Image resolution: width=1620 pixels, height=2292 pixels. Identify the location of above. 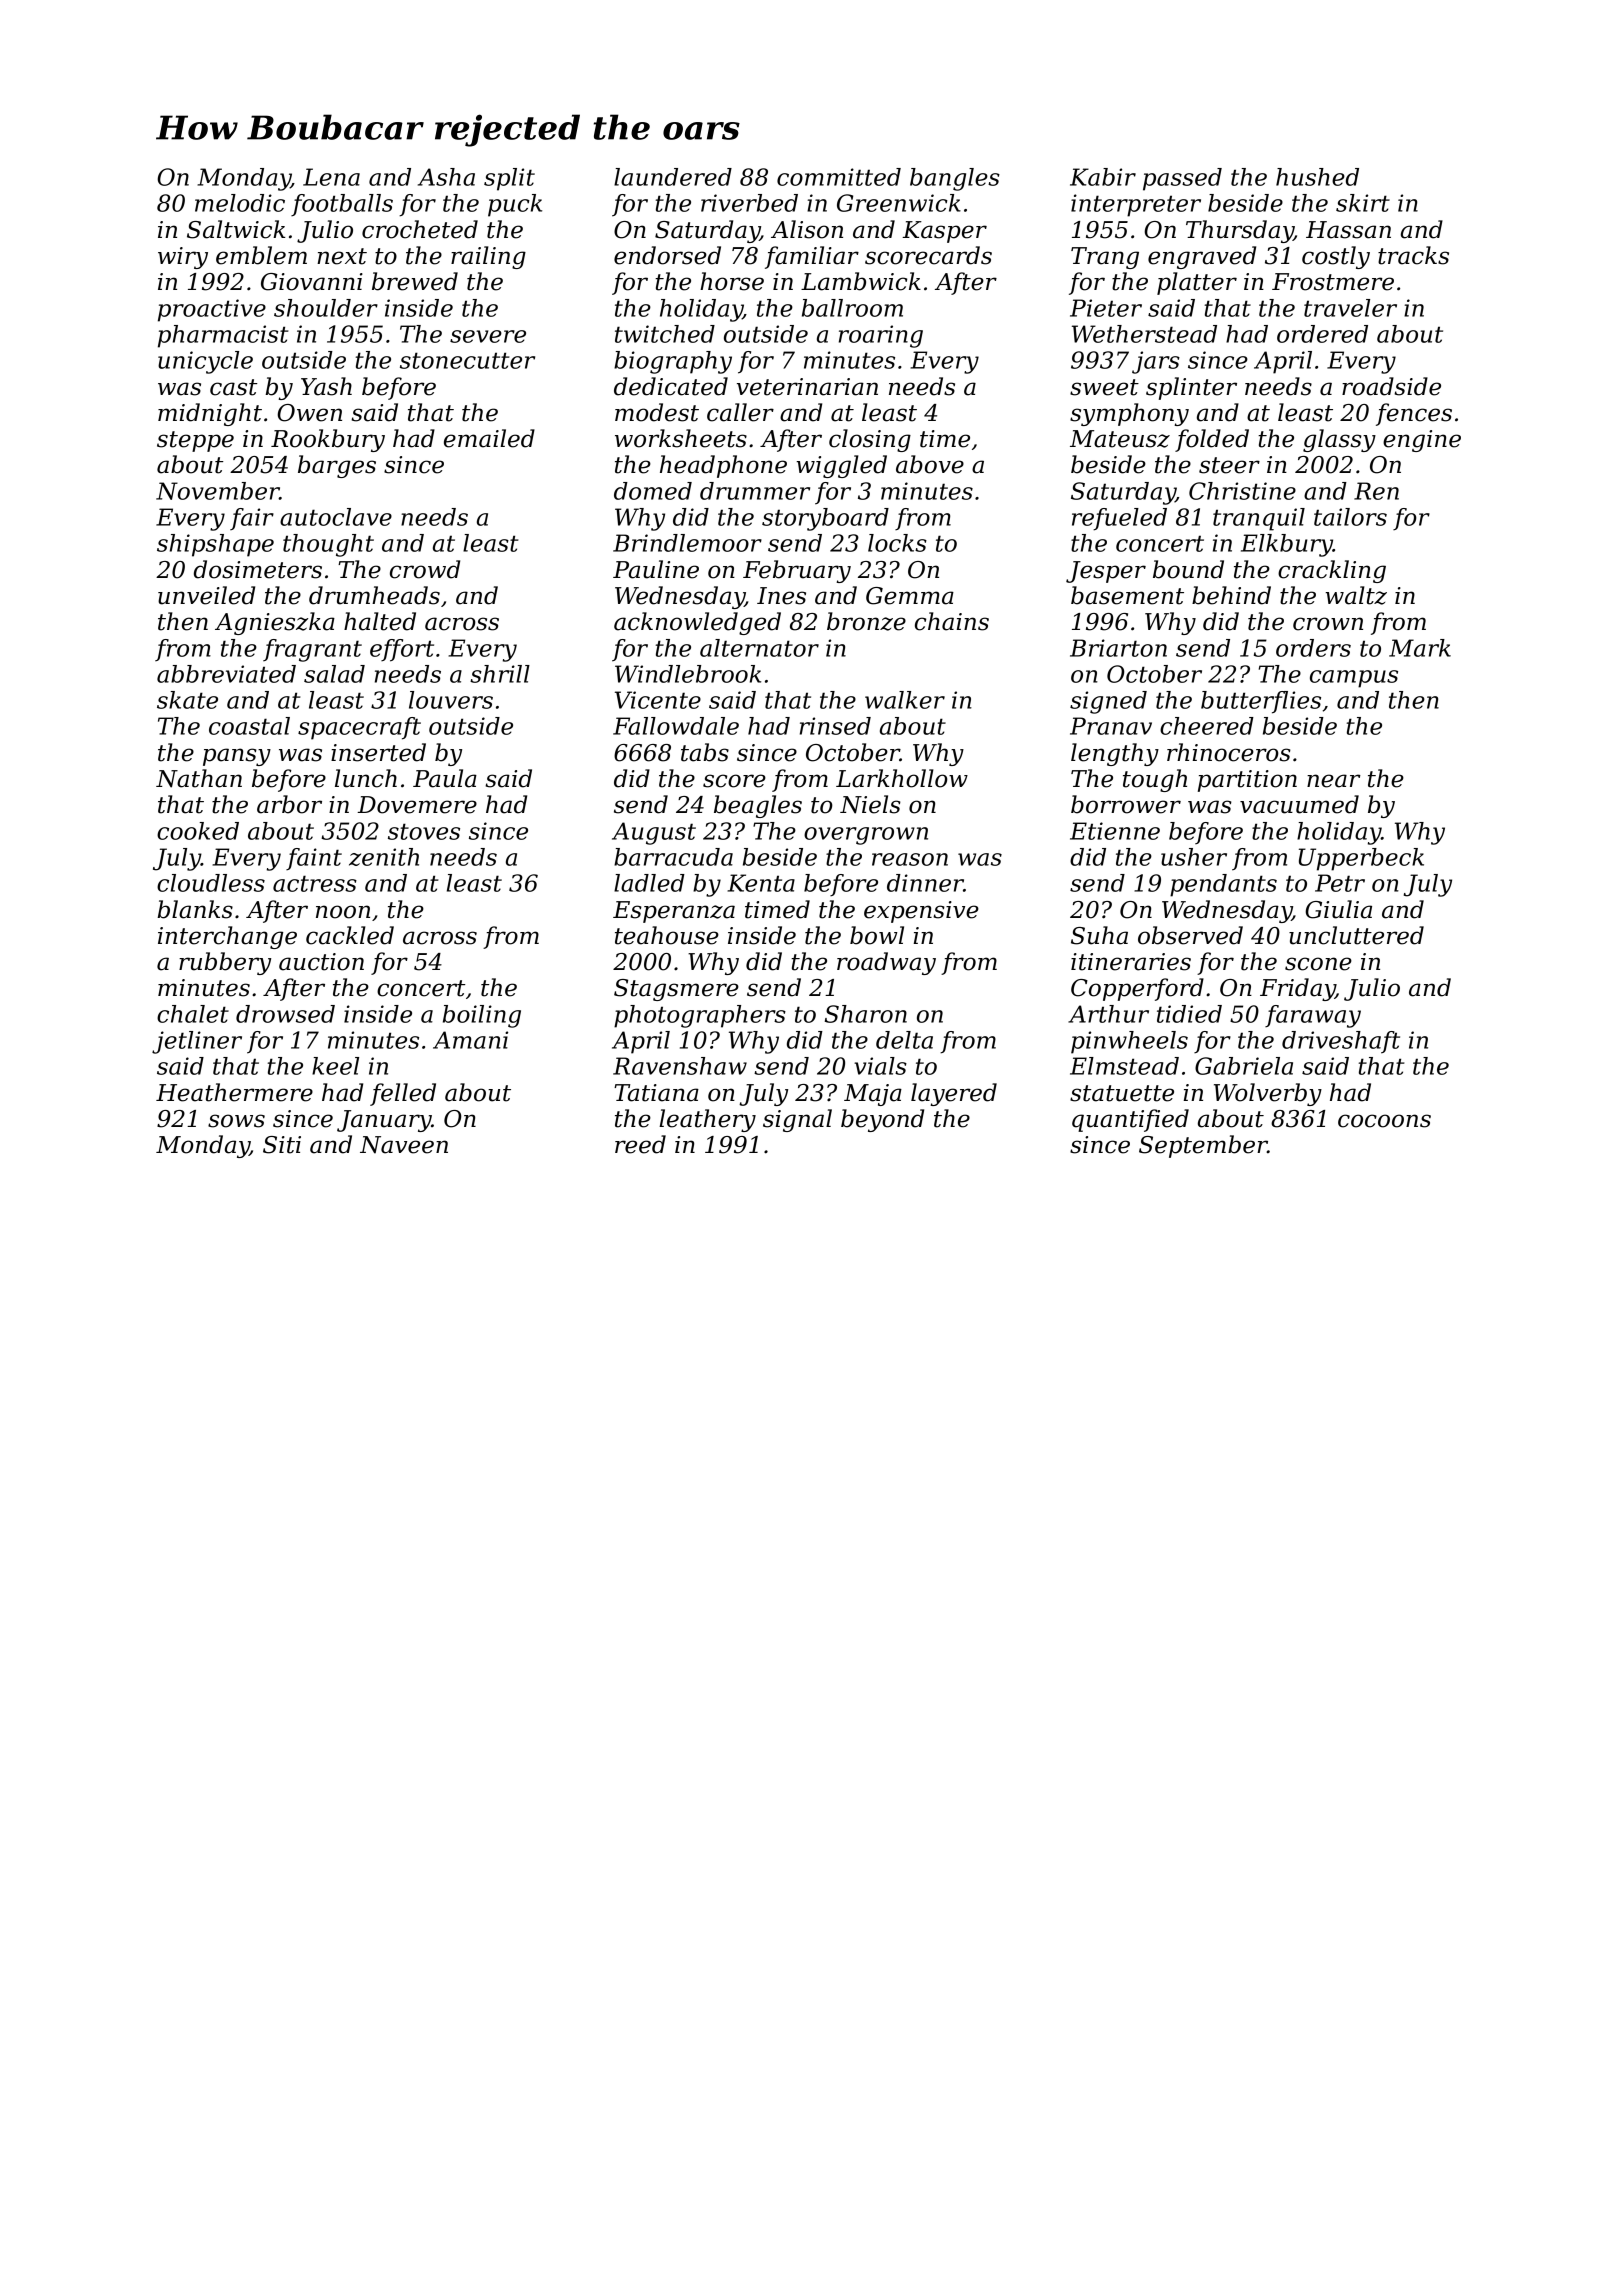
(930, 464).
